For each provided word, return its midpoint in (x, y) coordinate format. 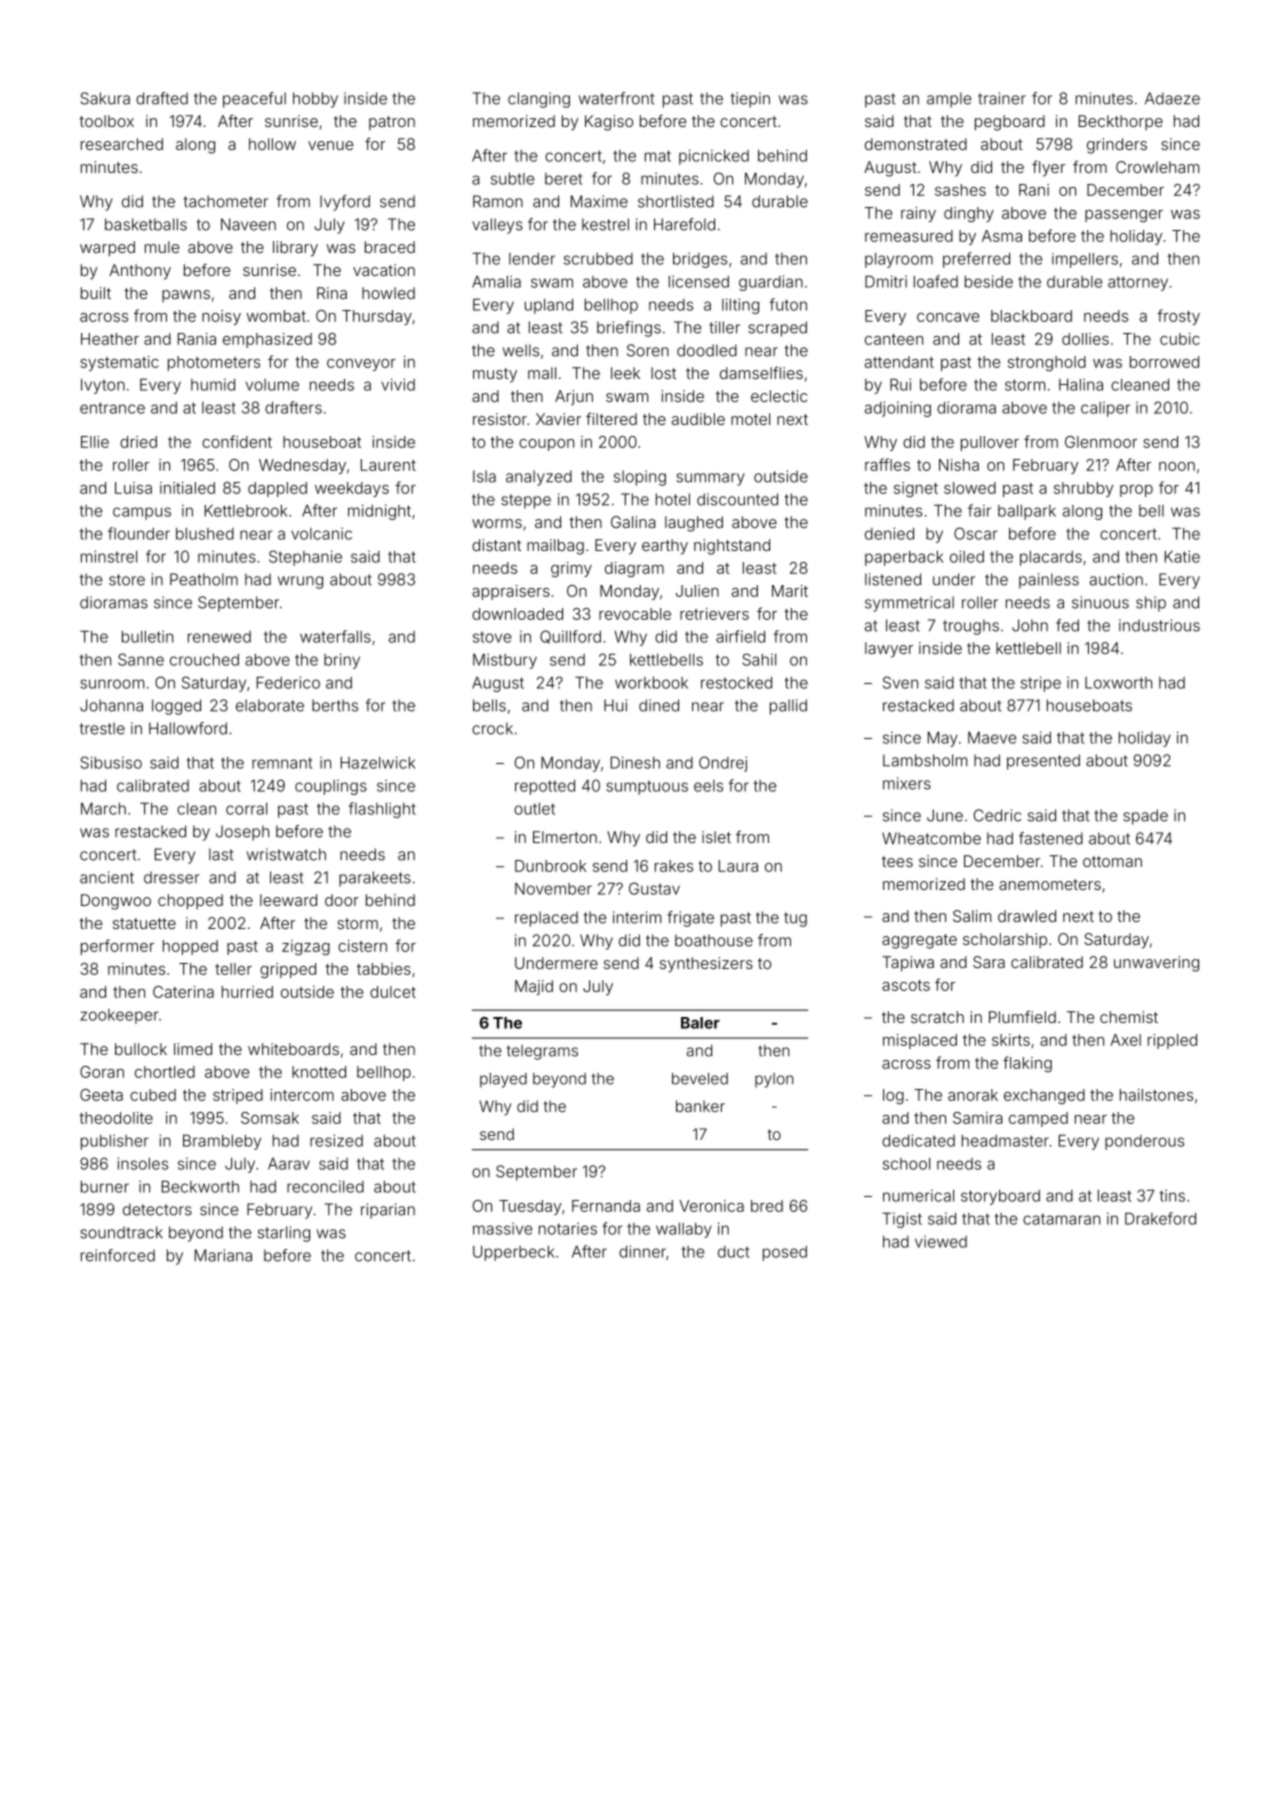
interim (637, 917)
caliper (1105, 409)
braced (390, 247)
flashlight (382, 810)
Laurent (388, 465)
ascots (906, 985)
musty (495, 375)
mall (542, 373)
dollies (1085, 339)
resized (336, 1140)
